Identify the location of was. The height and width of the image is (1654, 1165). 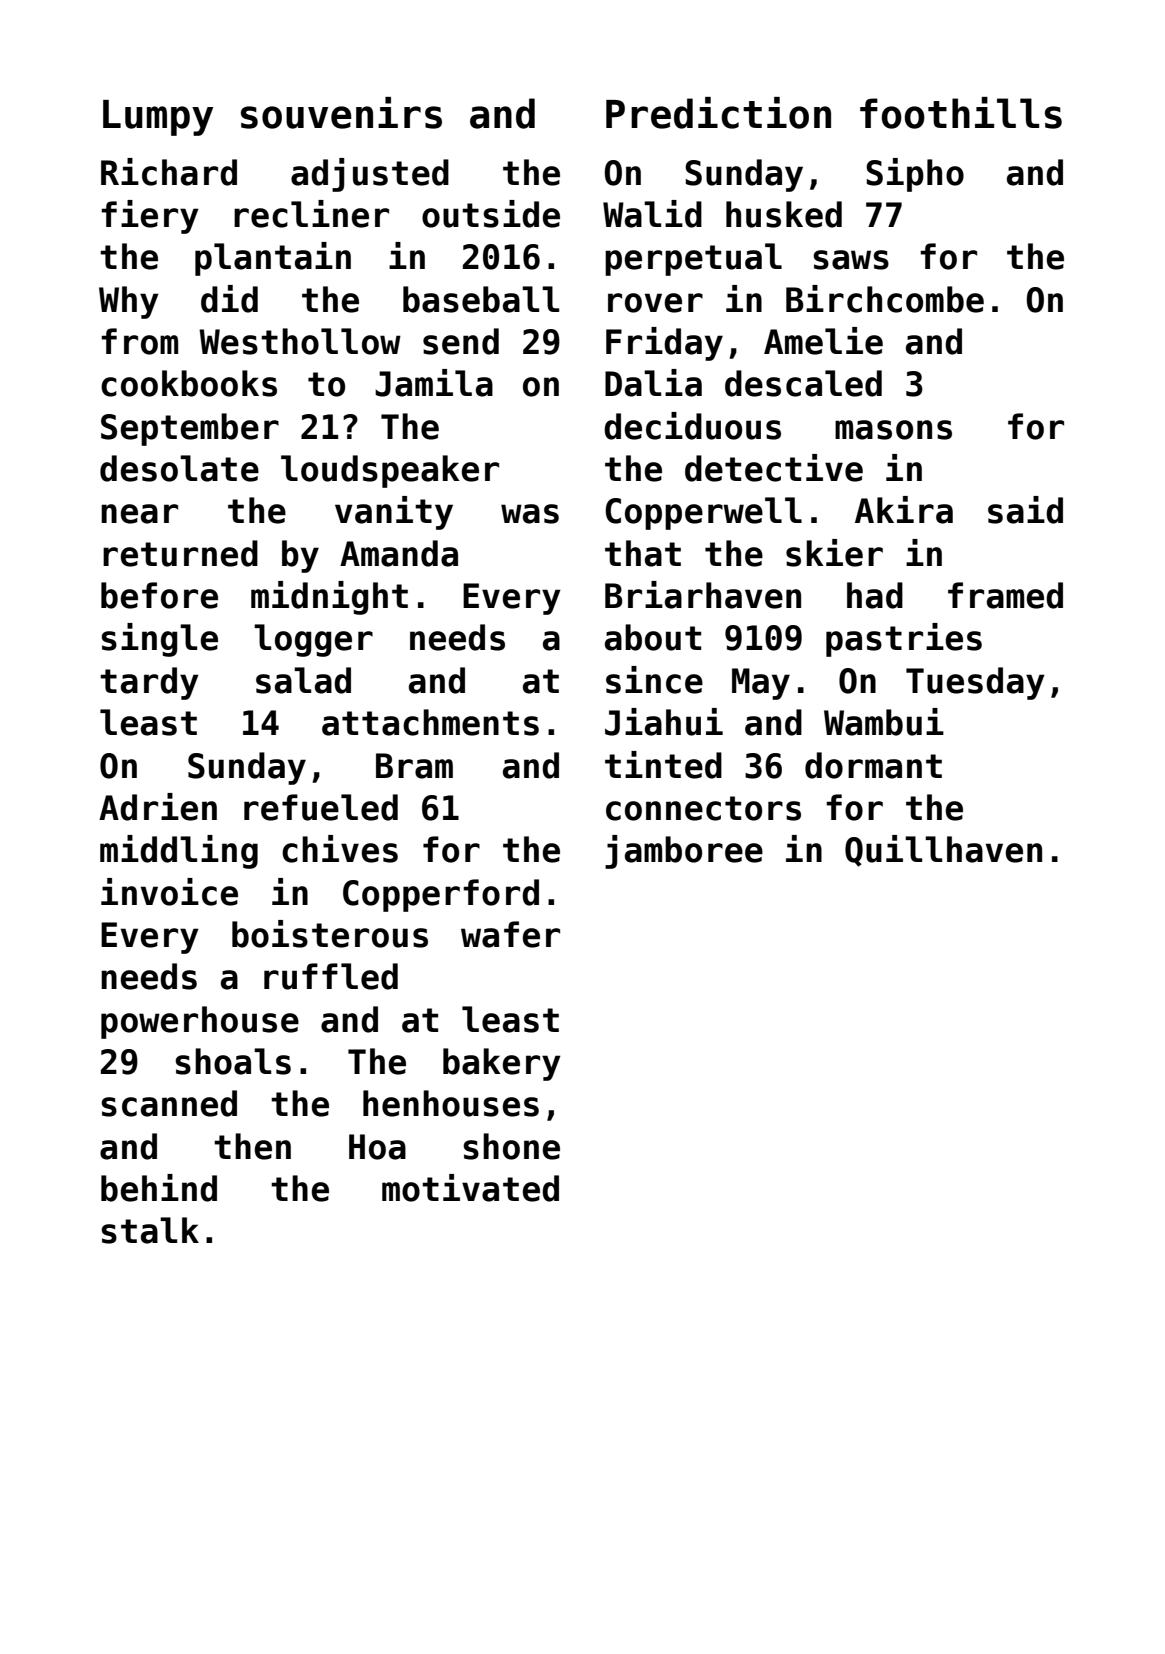
(530, 514).
